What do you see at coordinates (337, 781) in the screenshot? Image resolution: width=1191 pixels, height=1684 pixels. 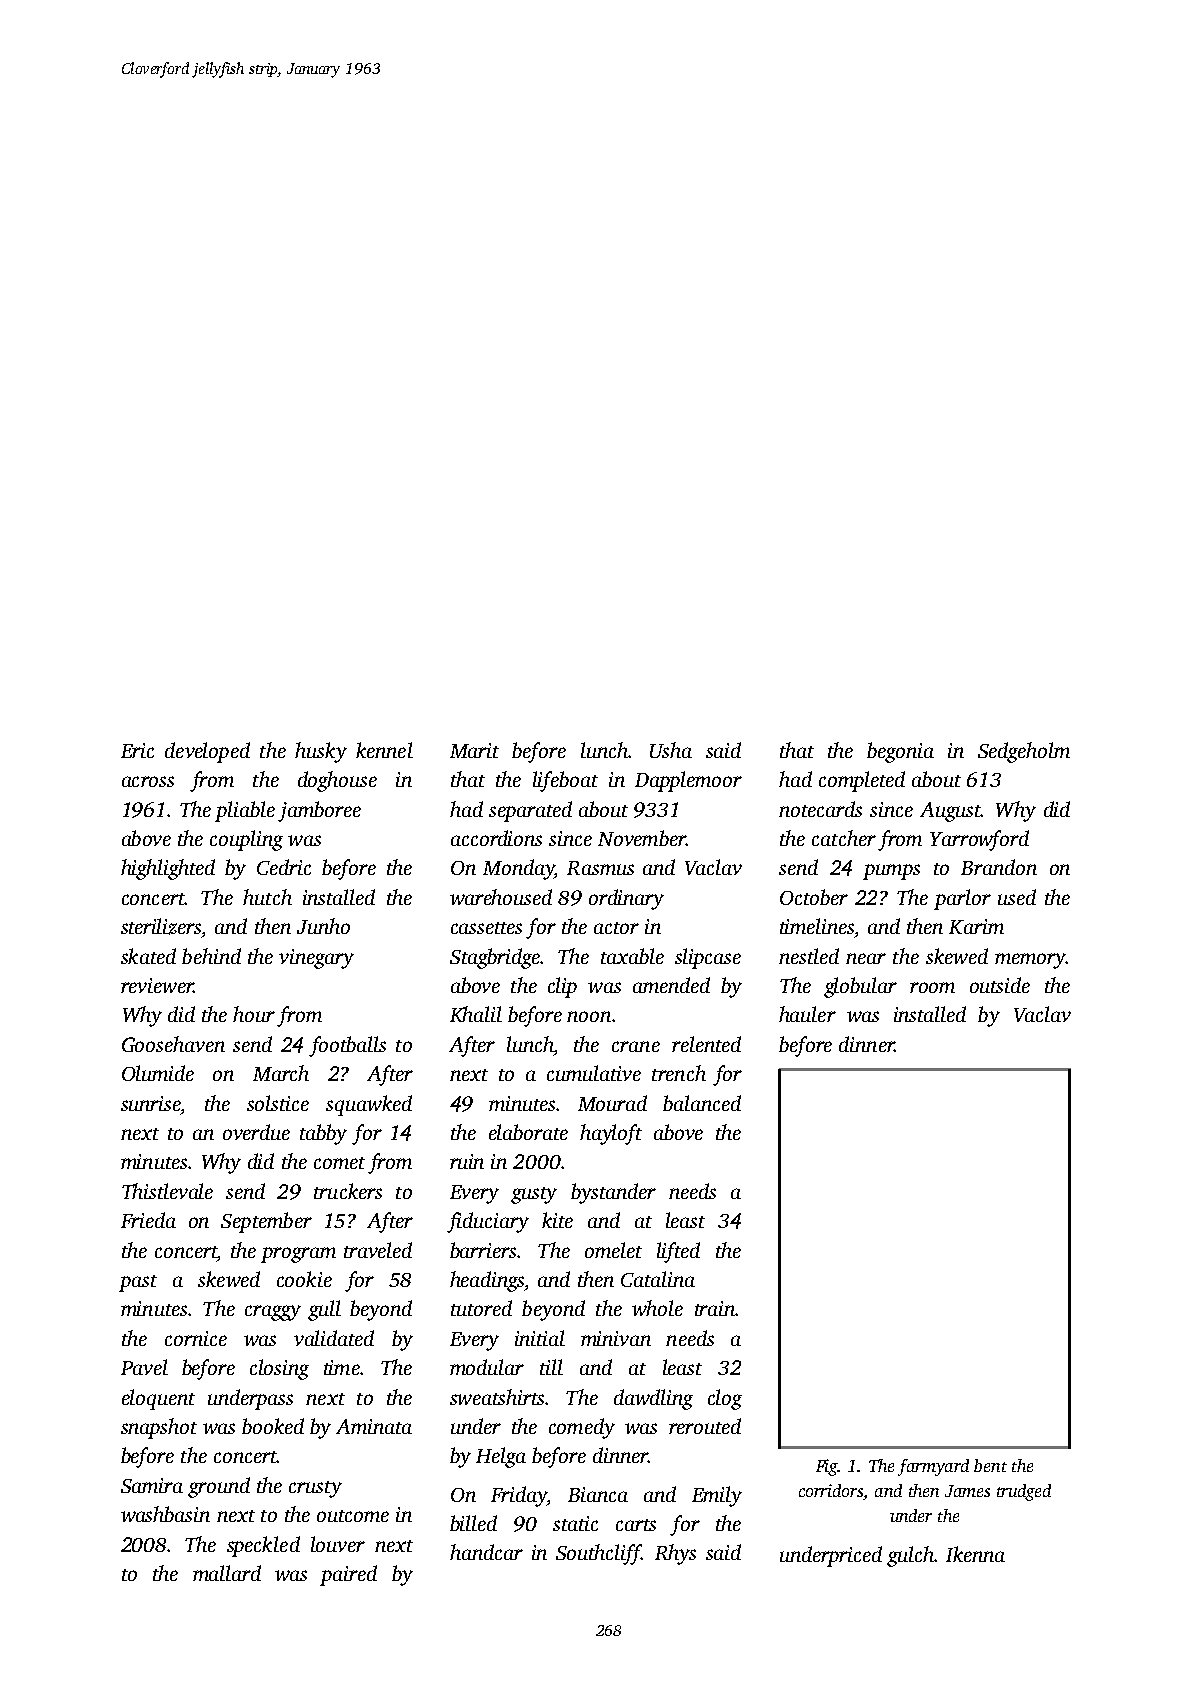 I see `doghouse` at bounding box center [337, 781].
